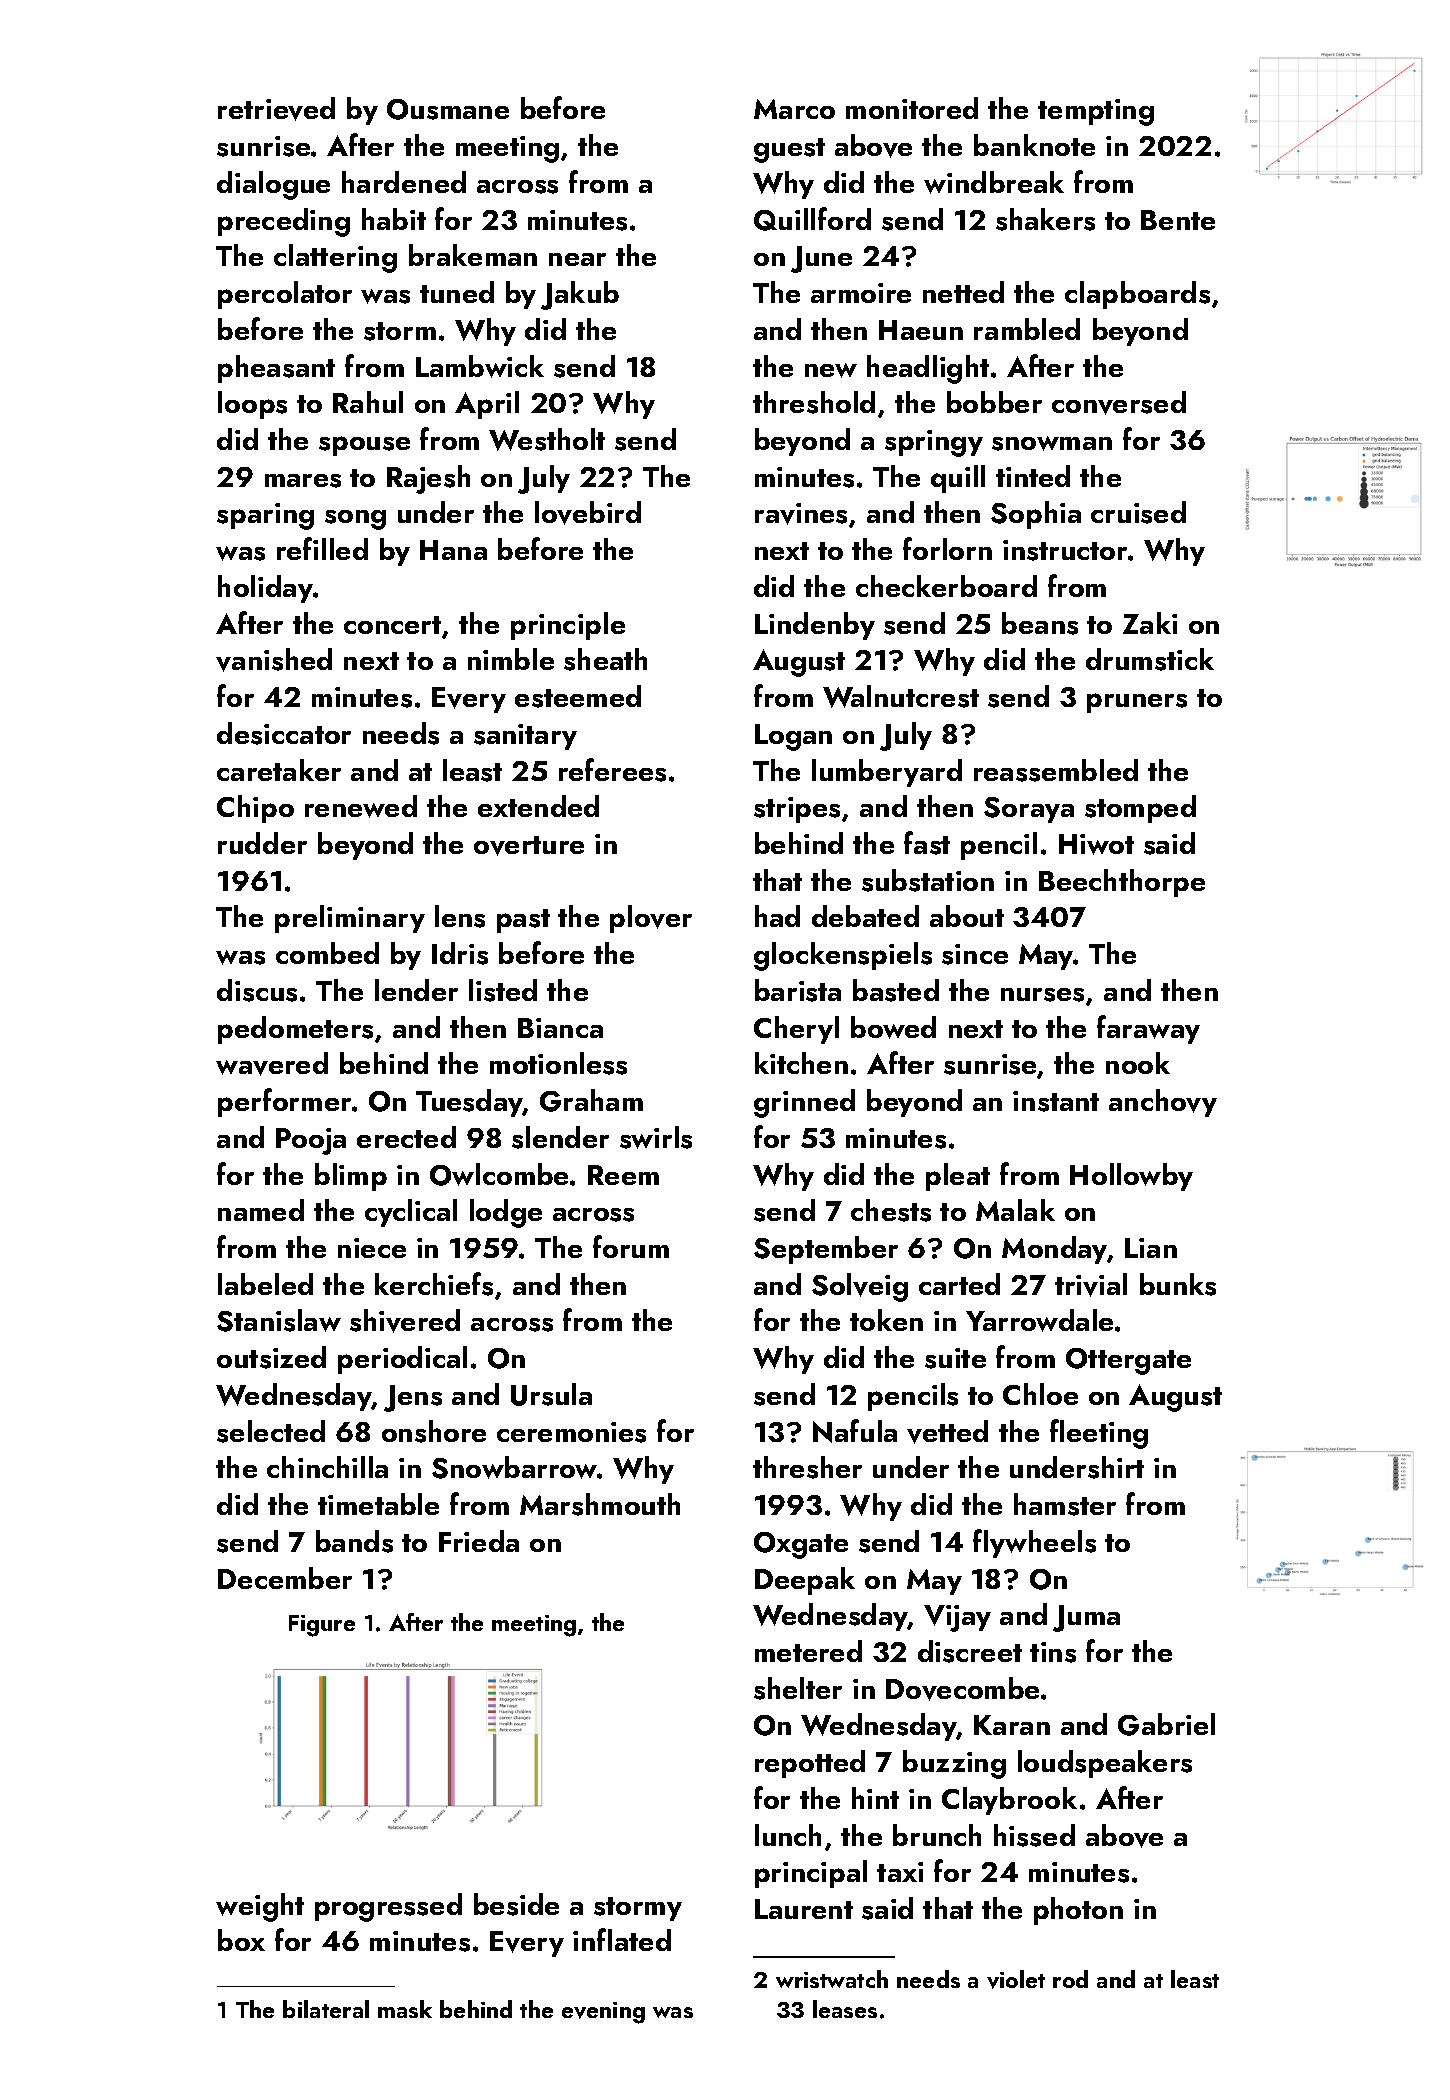 This screenshot has height=2100, width=1450. Describe the element at coordinates (1096, 112) in the screenshot. I see `tempting` at that location.
